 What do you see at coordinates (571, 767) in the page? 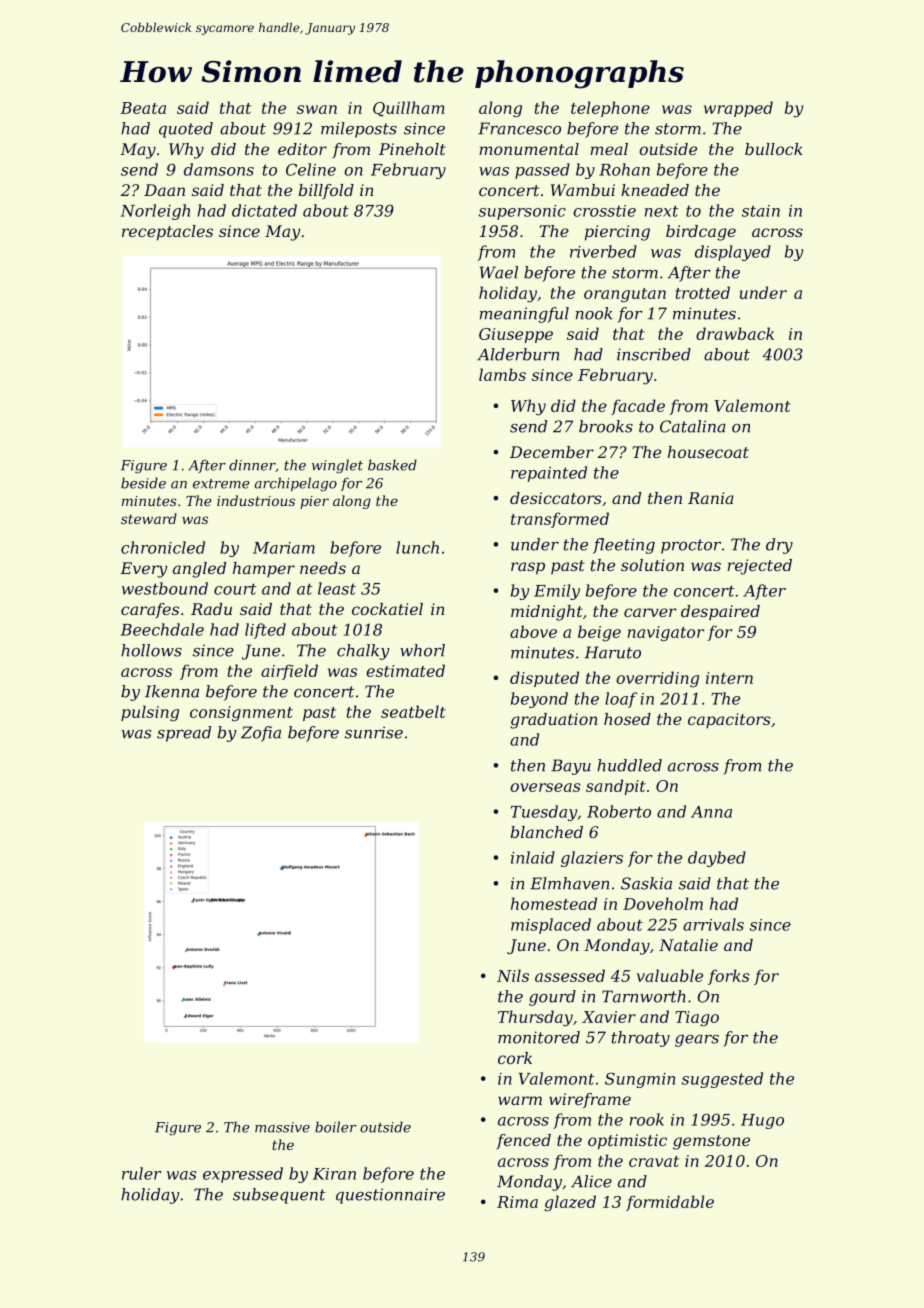
I see `Bayu` at bounding box center [571, 767].
